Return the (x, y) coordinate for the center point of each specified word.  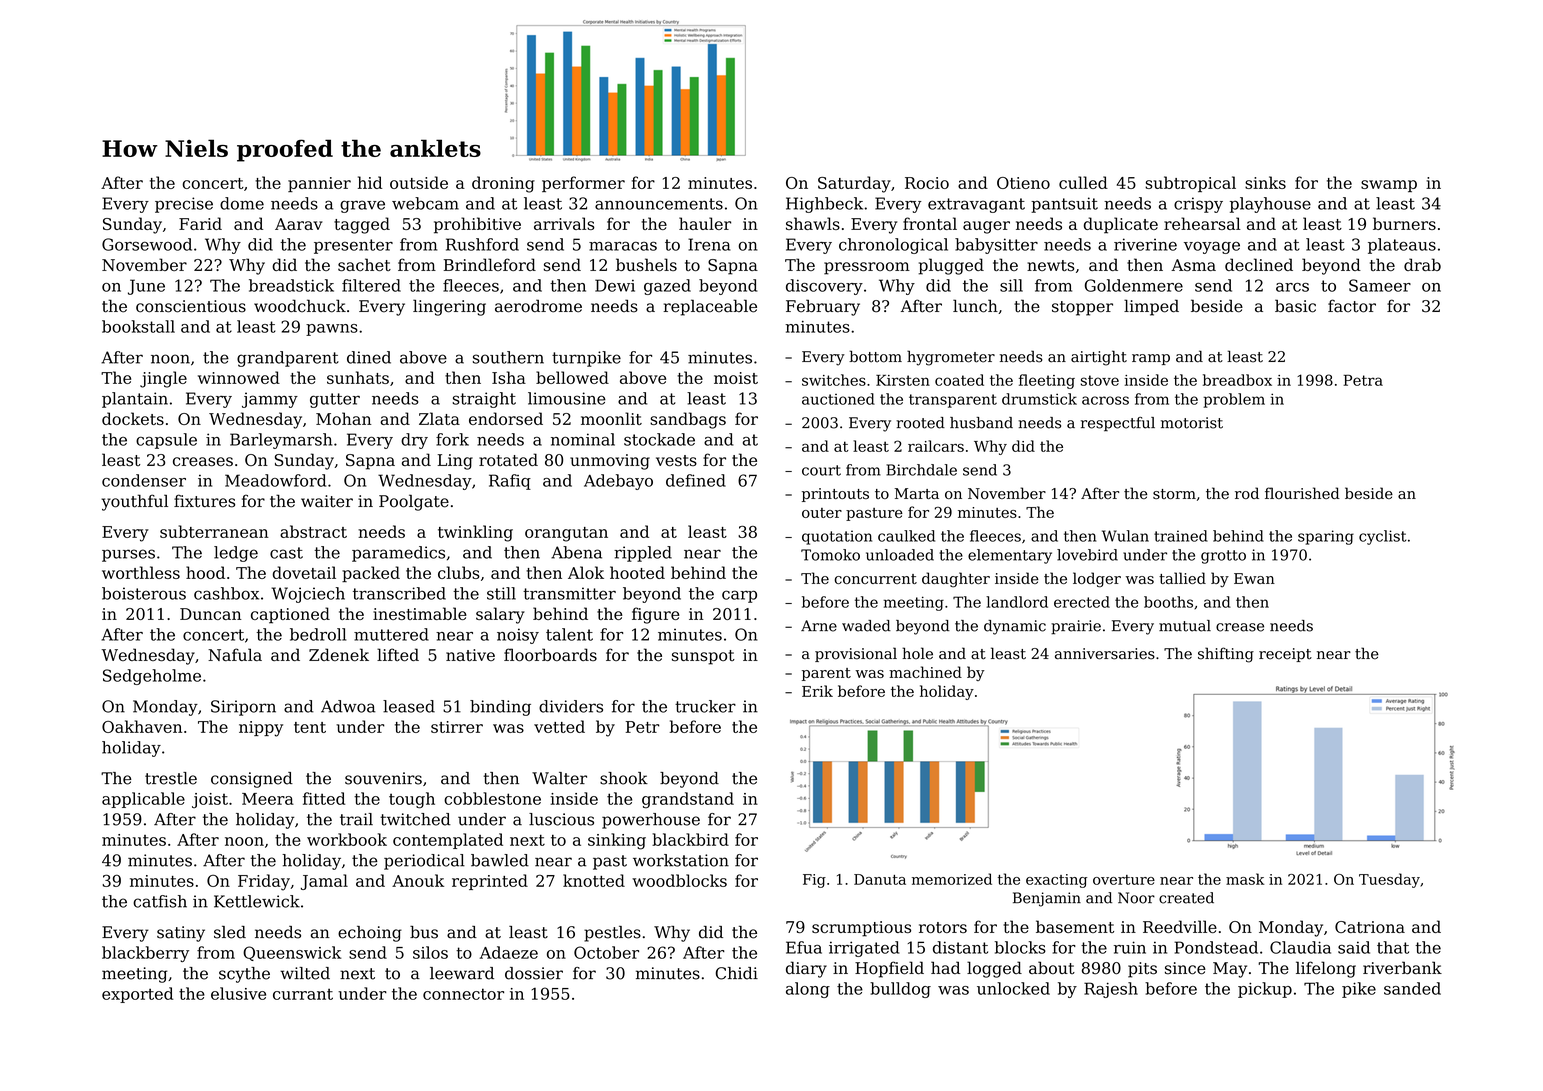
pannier (319, 184)
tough (412, 800)
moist (736, 378)
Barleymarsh (281, 441)
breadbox (1237, 380)
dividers (571, 706)
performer (583, 184)
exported (137, 995)
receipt (1285, 655)
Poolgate (414, 502)
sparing (1326, 537)
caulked (906, 536)
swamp (1389, 186)
